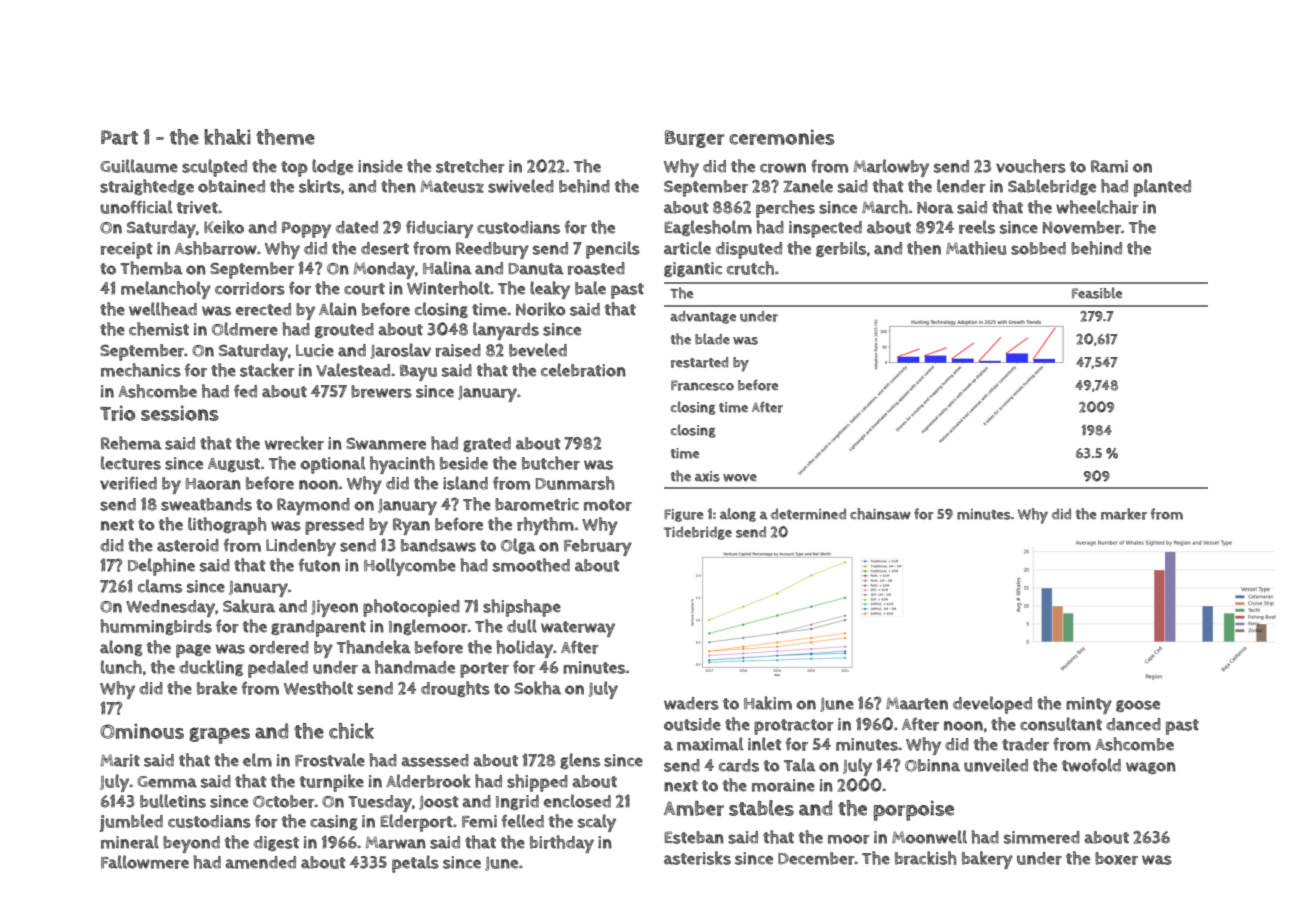 The image size is (1308, 924). Describe the element at coordinates (1097, 293) in the document. I see `Feasible` at that location.
